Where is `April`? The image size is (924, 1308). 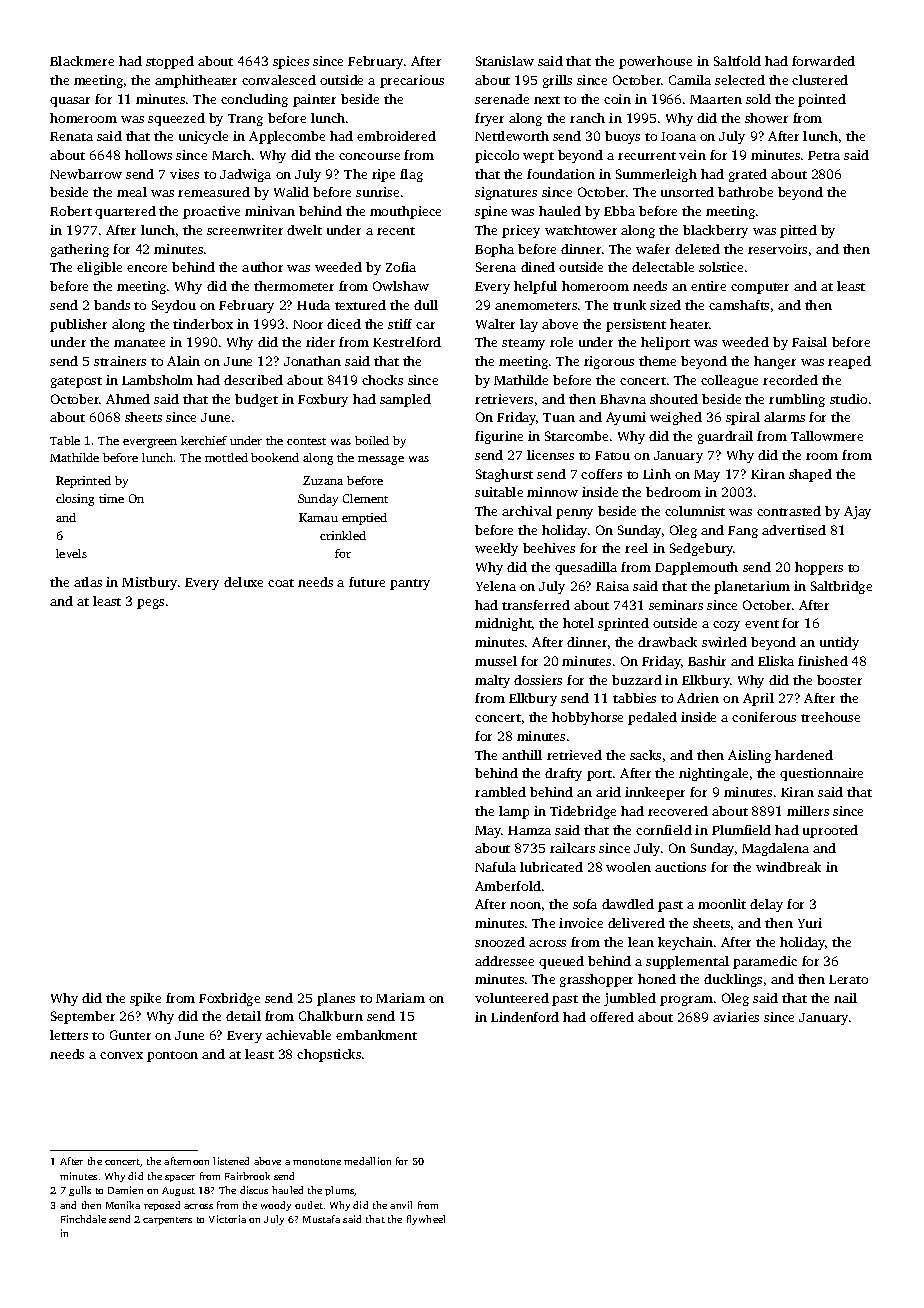
April is located at coordinates (758, 699).
